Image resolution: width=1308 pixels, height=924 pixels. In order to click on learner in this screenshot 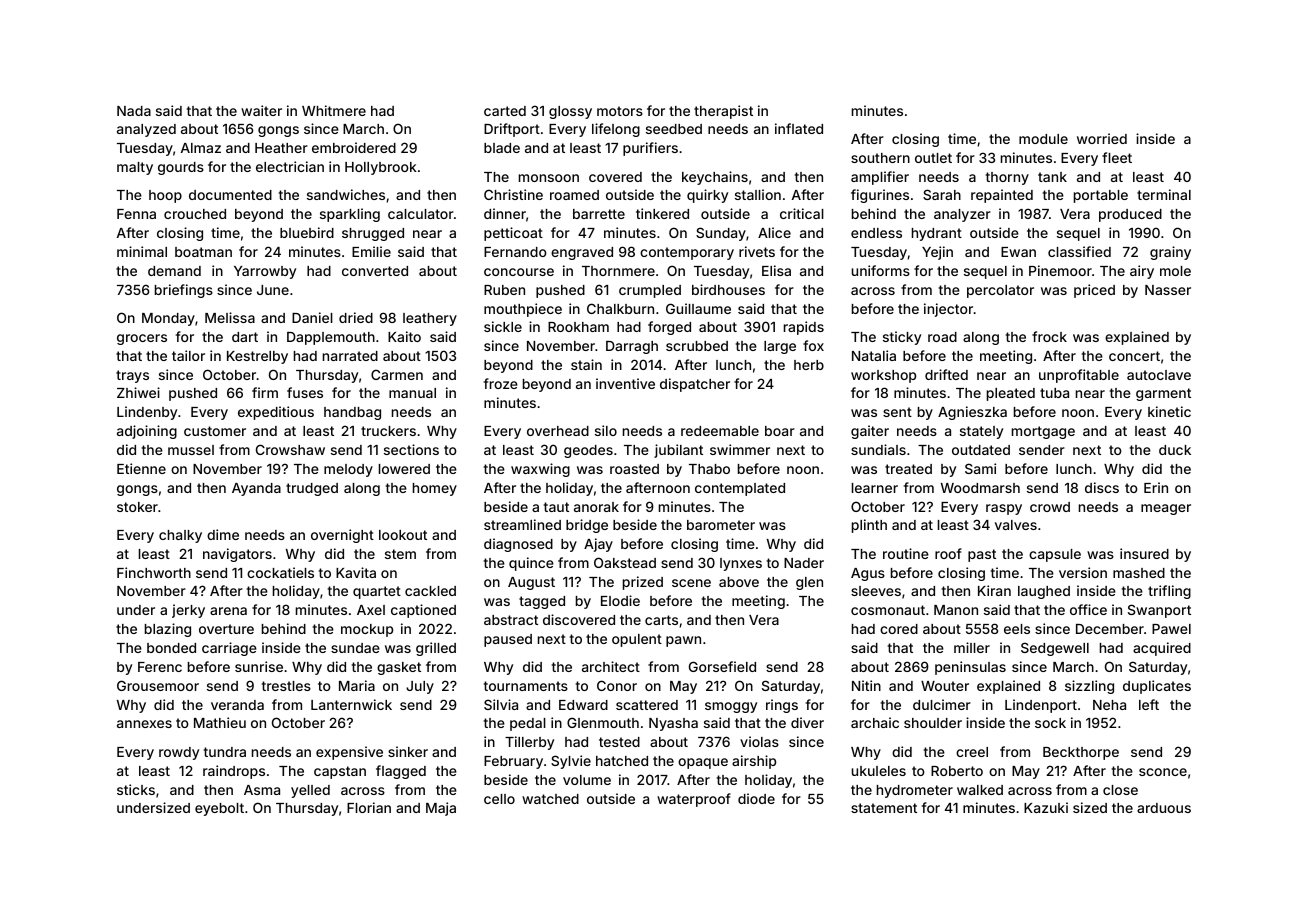, I will do `click(875, 488)`.
